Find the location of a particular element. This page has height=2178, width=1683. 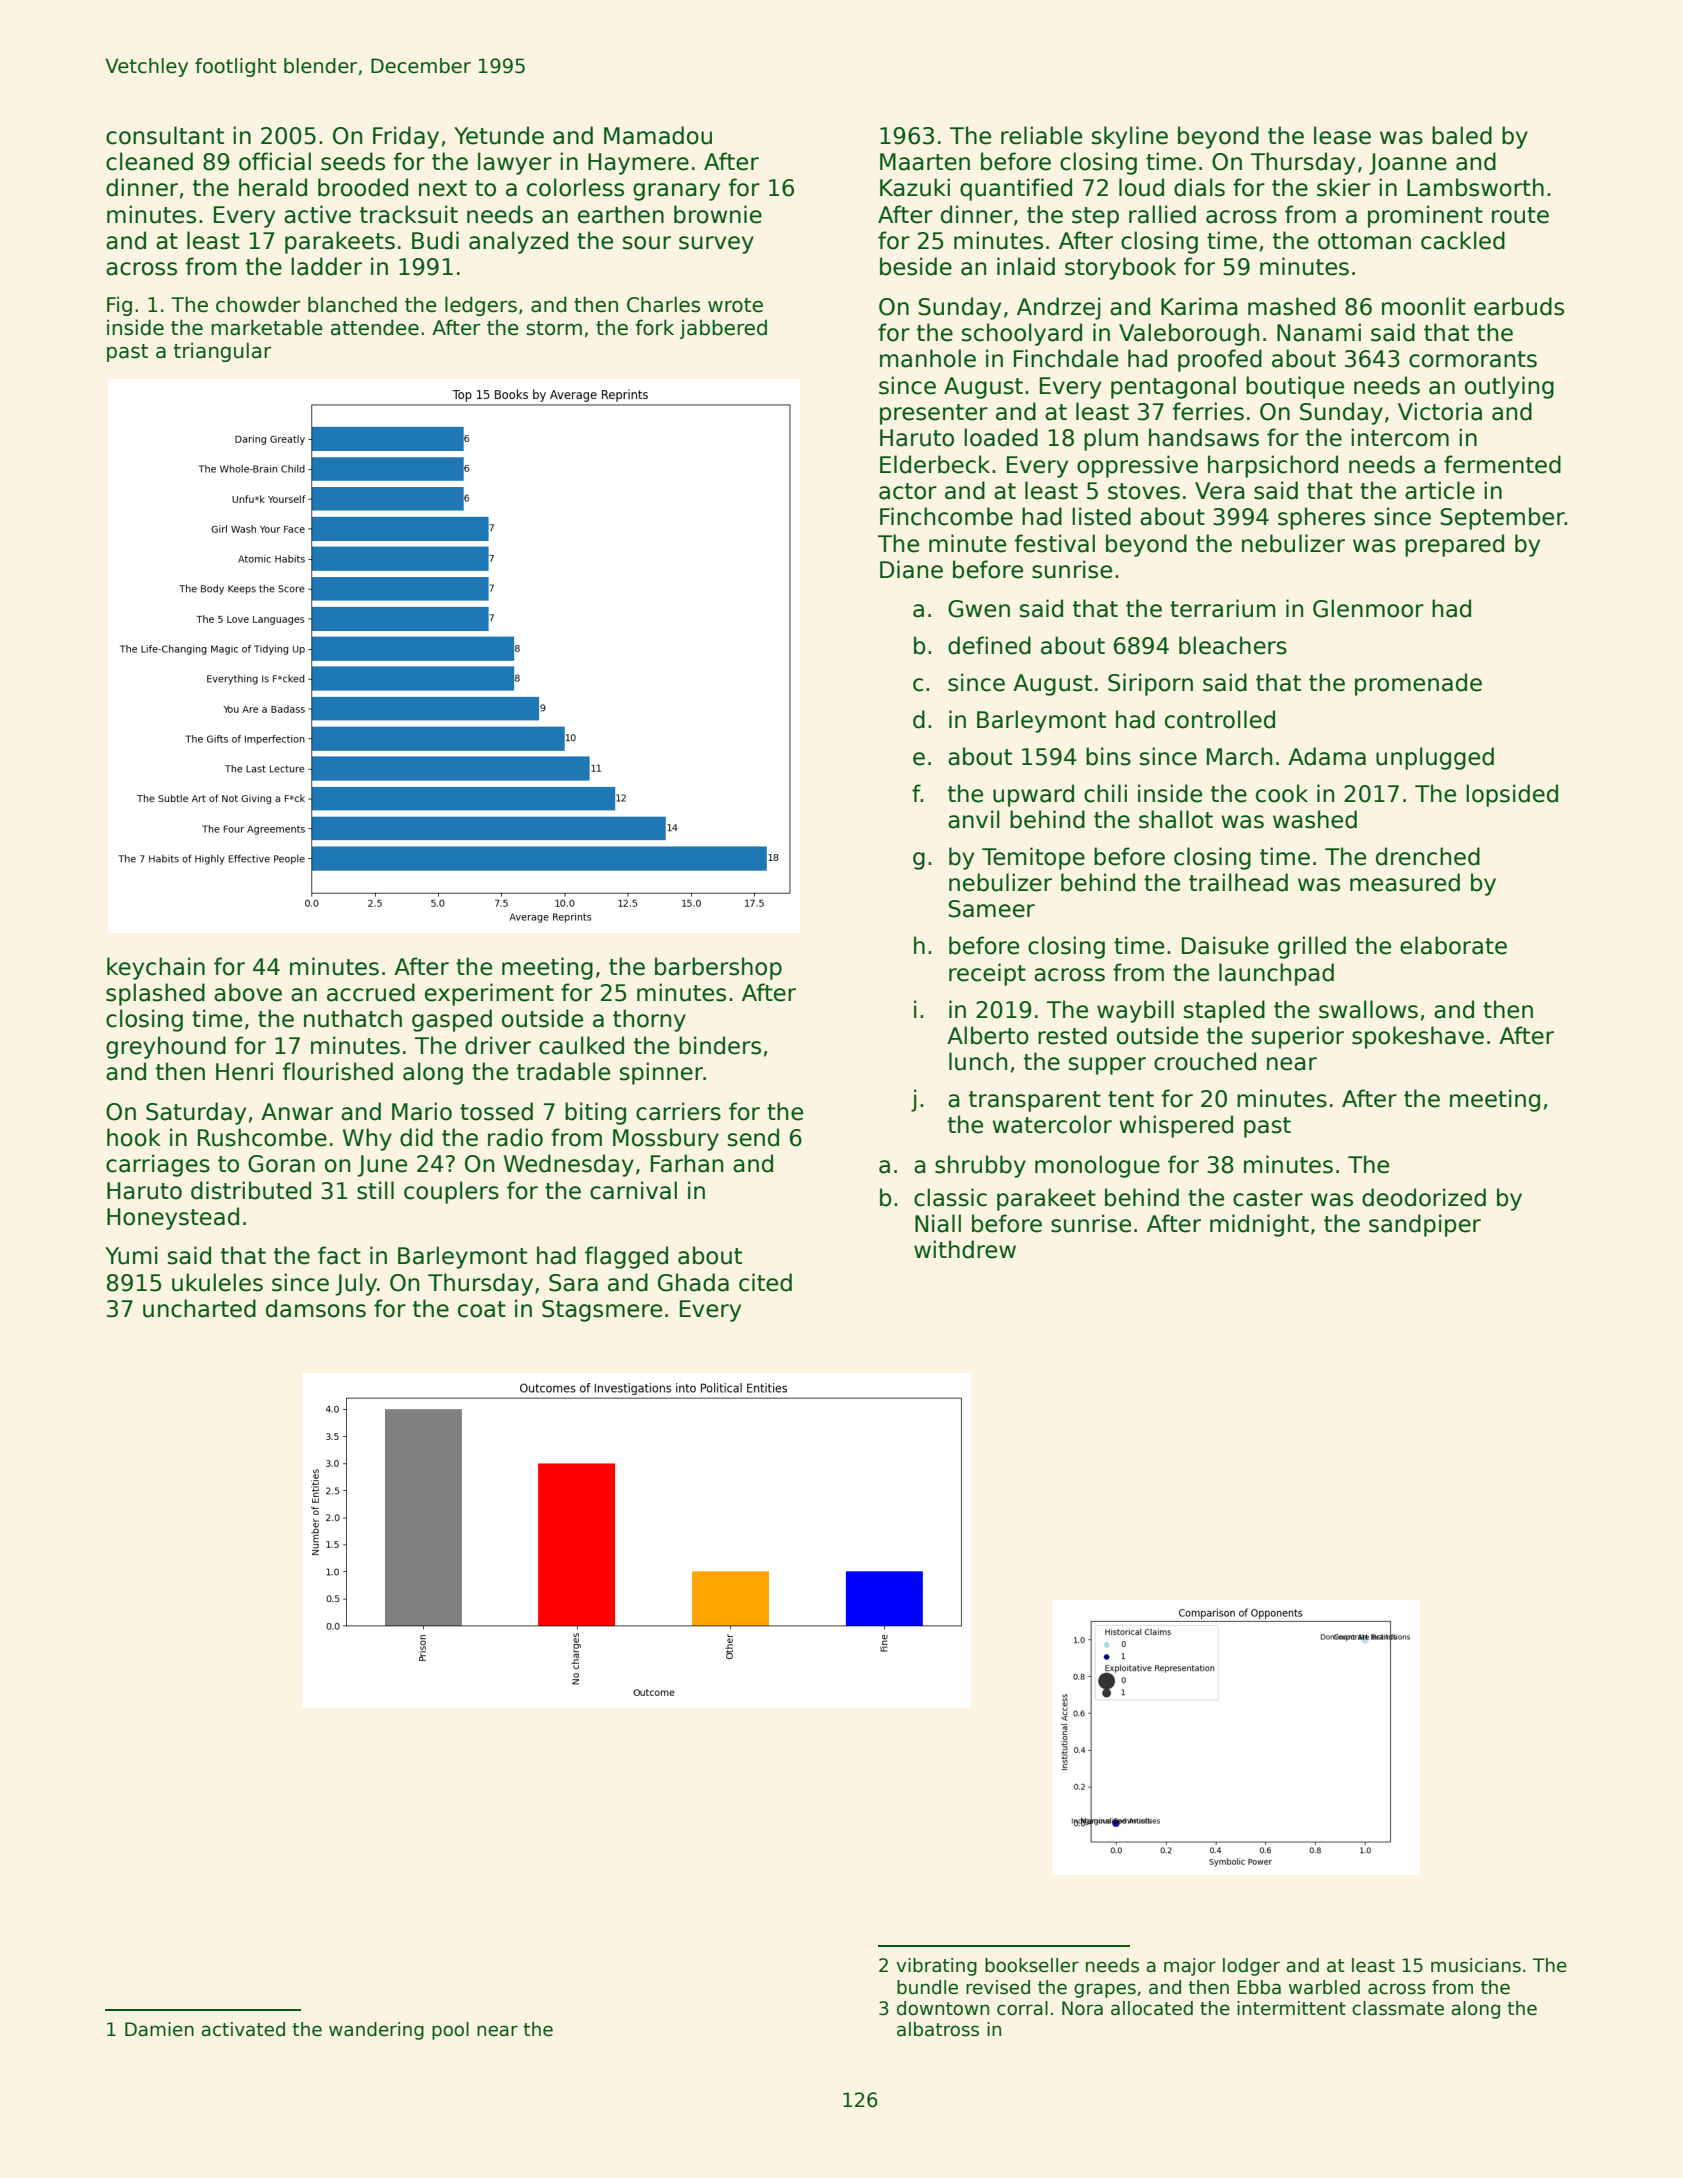

lodger is located at coordinates (1251, 1967).
